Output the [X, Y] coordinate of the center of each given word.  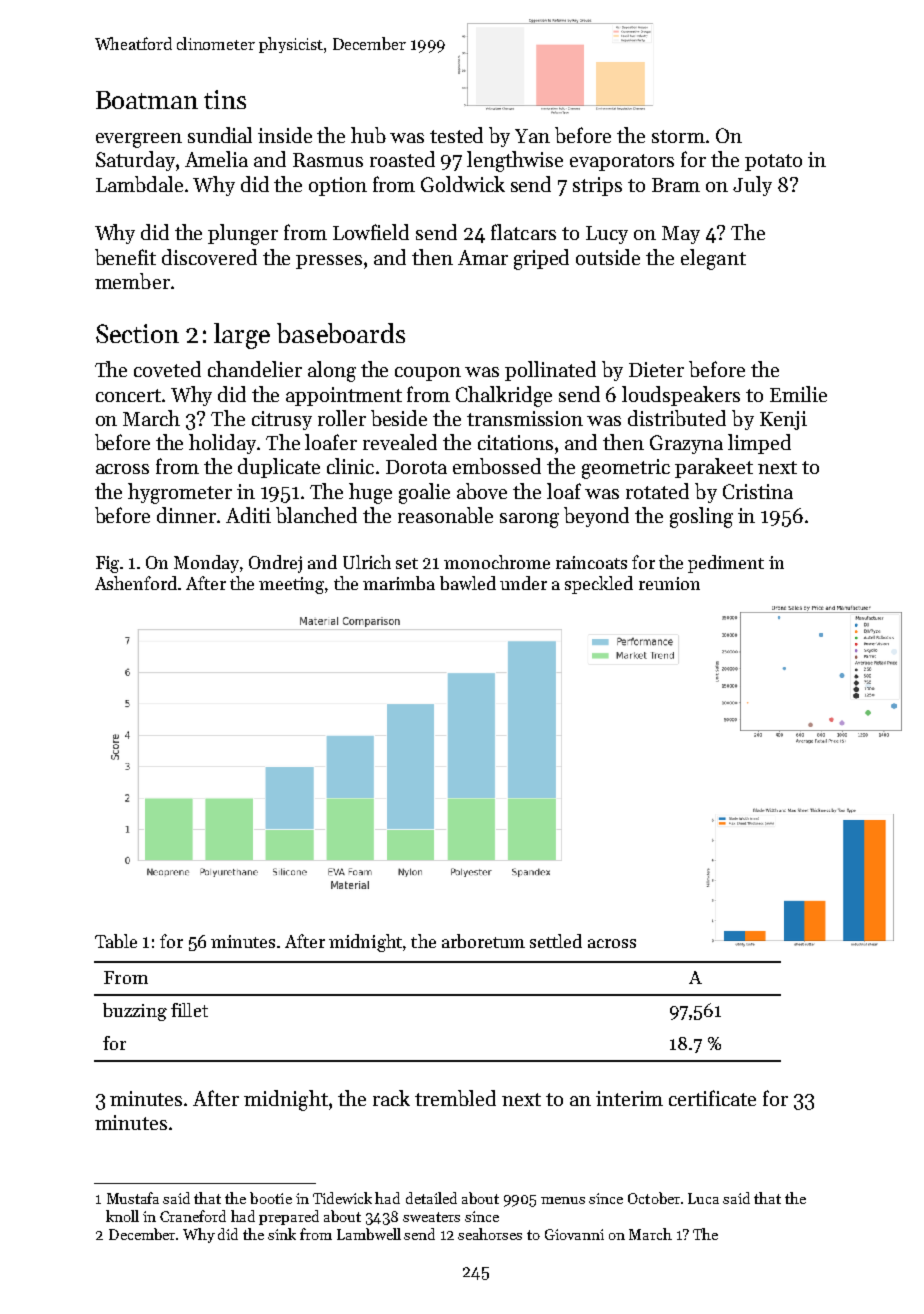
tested [456, 135]
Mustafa [133, 1198]
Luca [703, 1198]
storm [678, 136]
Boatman [147, 100]
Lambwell [369, 1234]
